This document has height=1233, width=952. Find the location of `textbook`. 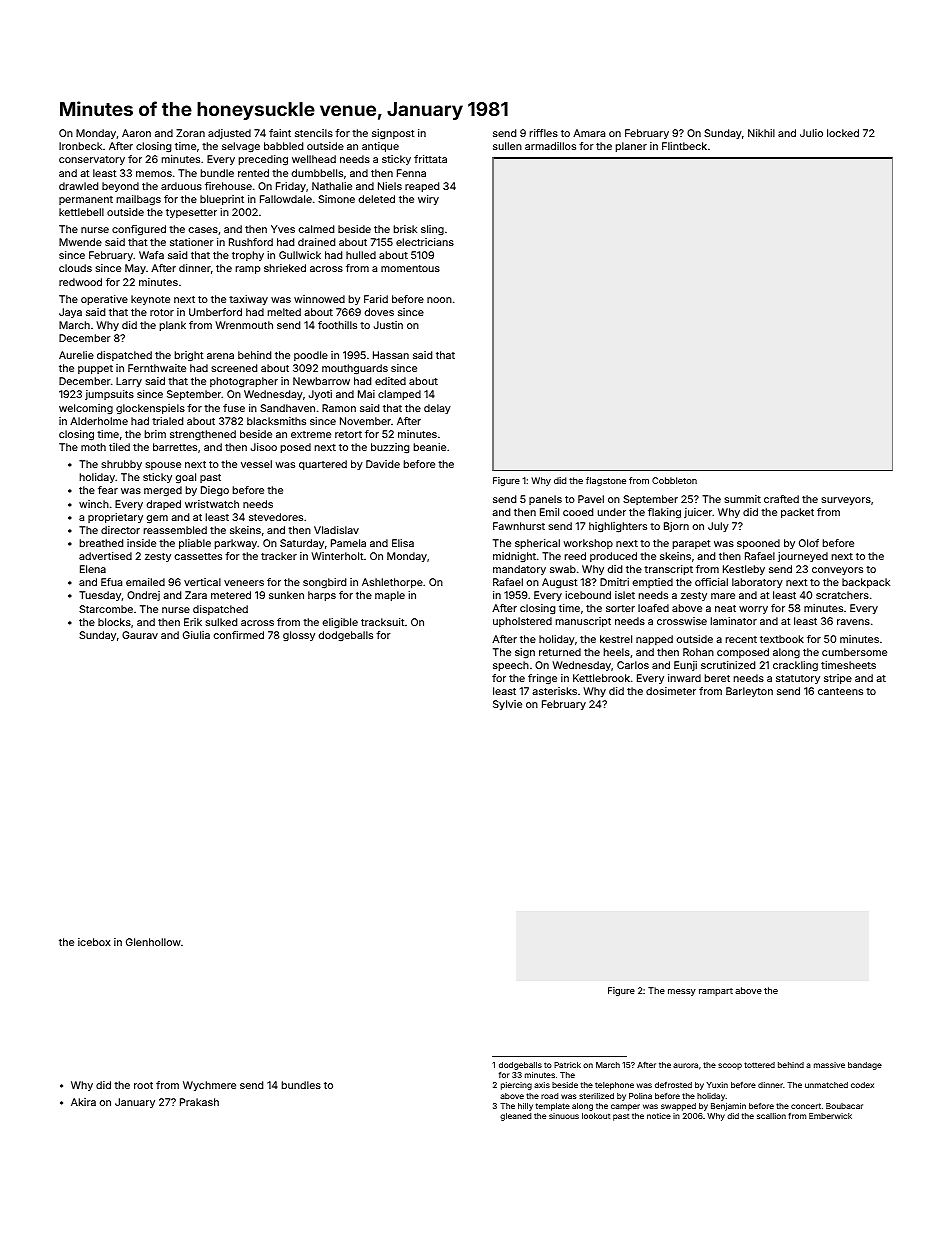

textbook is located at coordinates (782, 639).
